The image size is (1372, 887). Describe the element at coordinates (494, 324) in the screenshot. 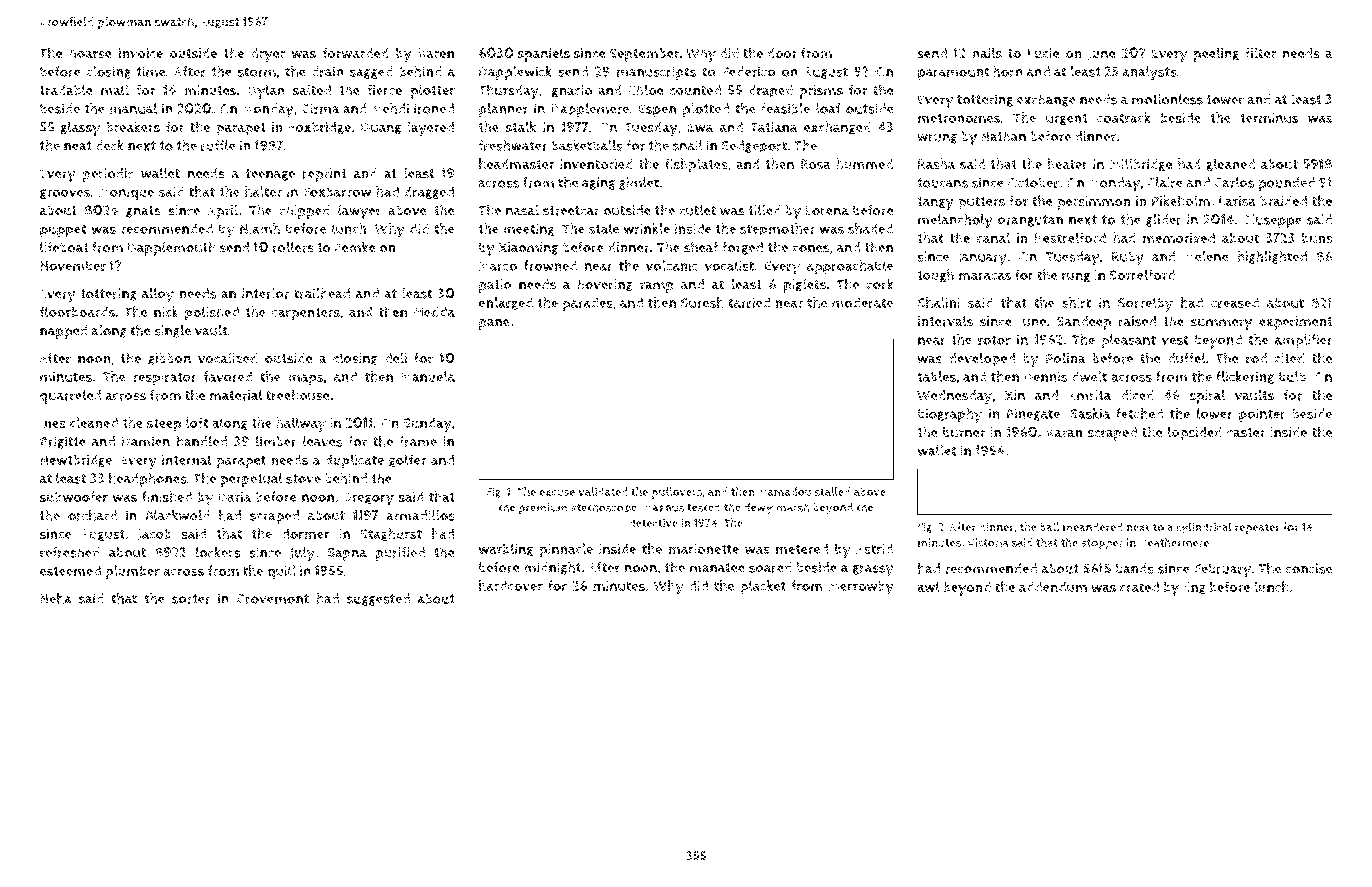

I see `pane` at that location.
